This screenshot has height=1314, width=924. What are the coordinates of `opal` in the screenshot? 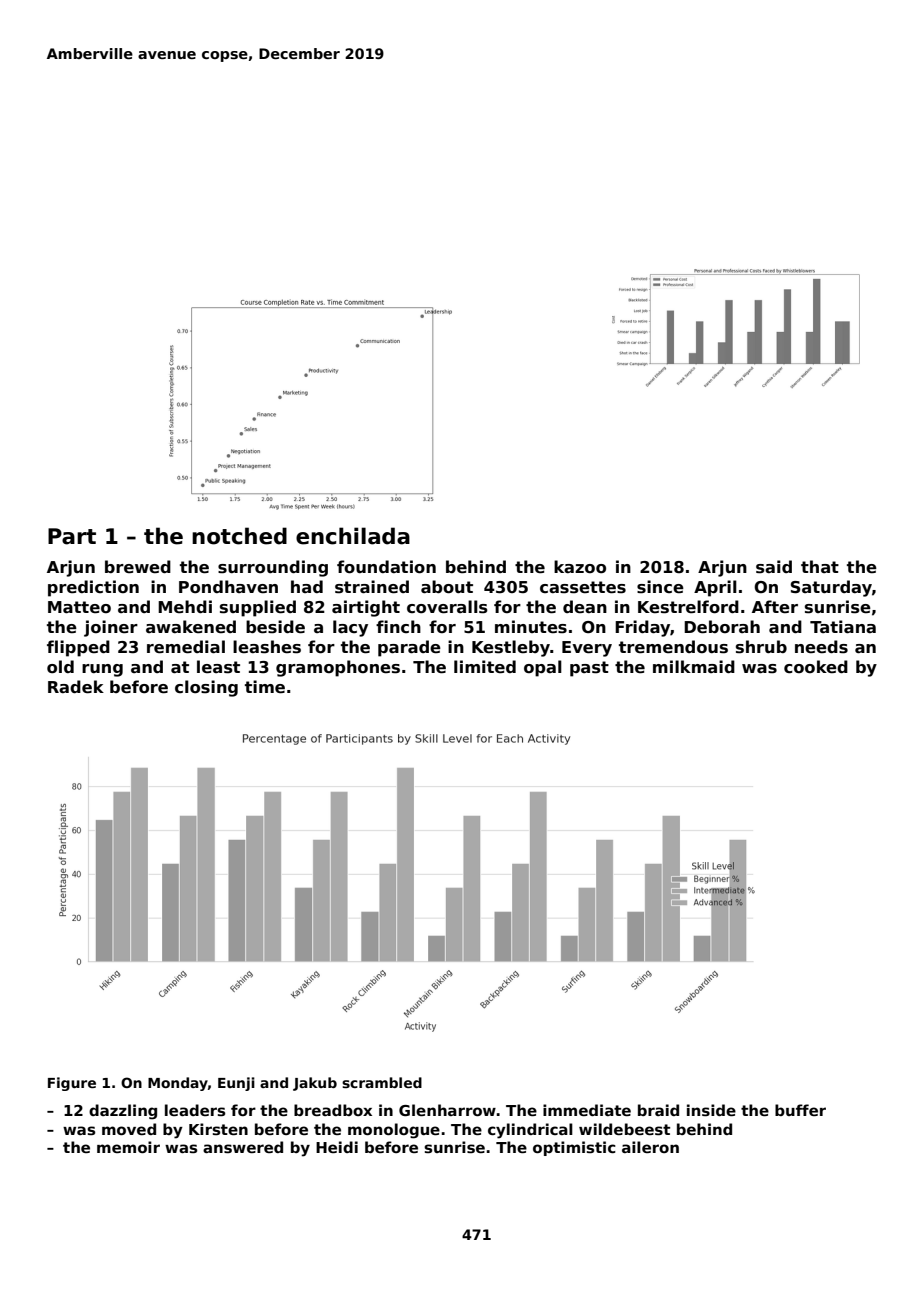 It's located at (543, 668).
